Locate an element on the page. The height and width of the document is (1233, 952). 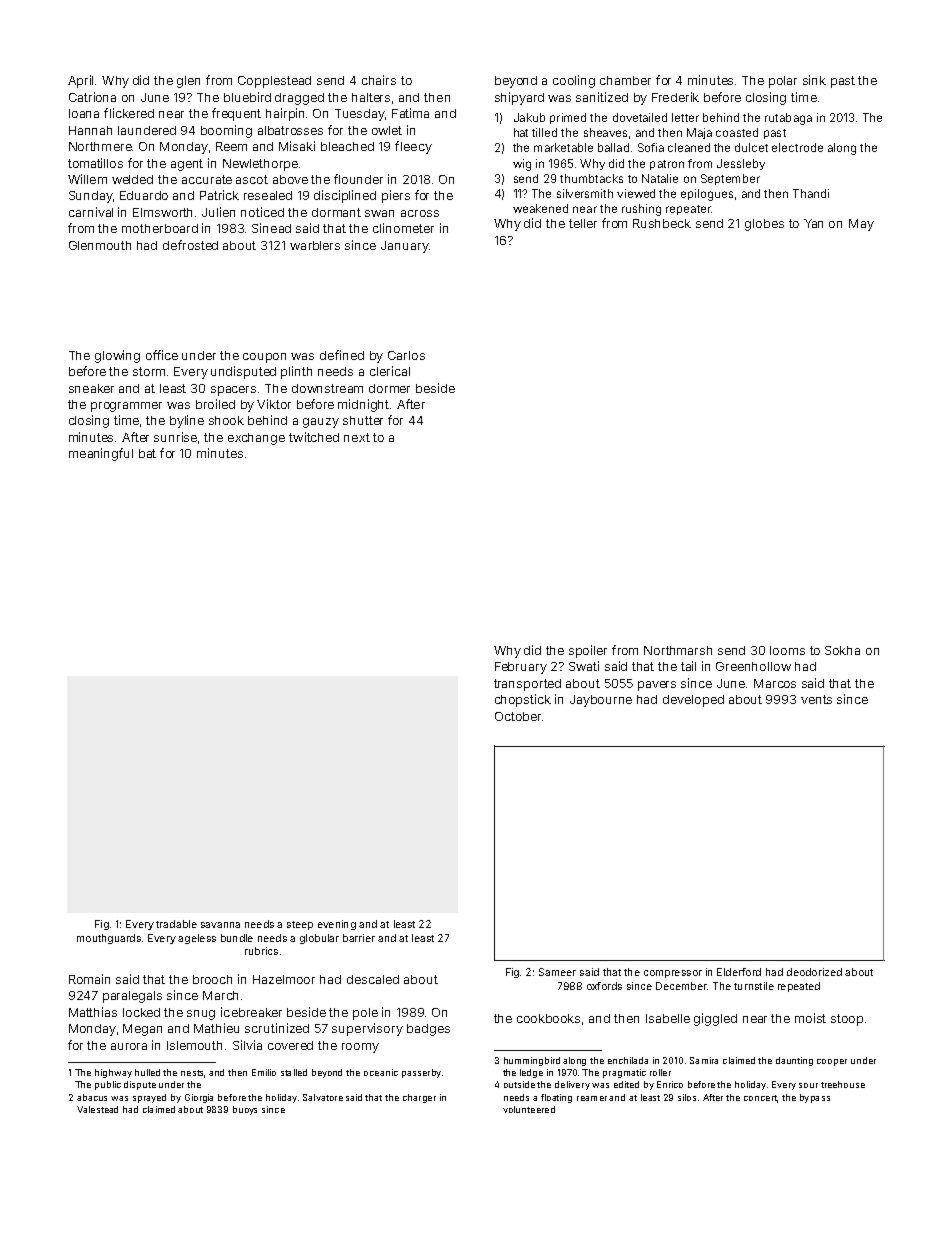
meaningful is located at coordinates (101, 454).
